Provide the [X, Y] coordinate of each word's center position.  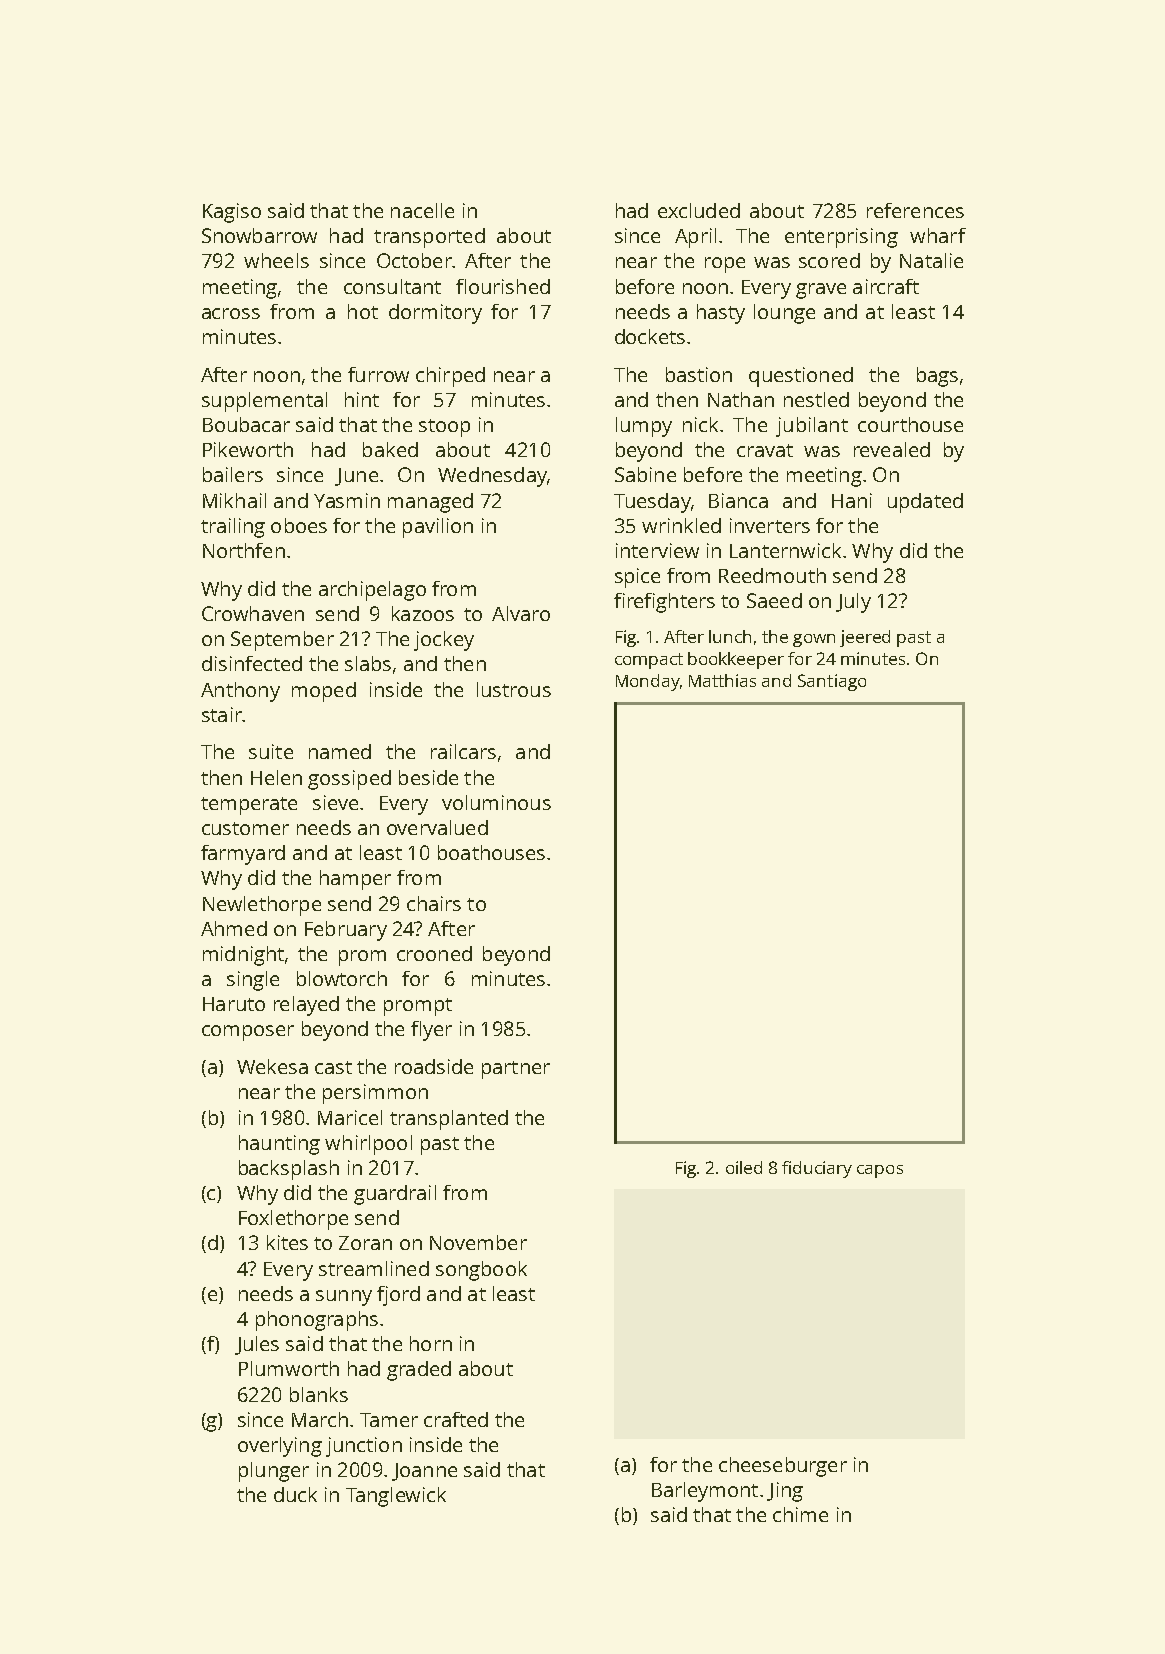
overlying [280, 1447]
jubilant [812, 427]
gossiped [349, 780]
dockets [650, 336]
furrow [378, 374]
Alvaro [521, 613]
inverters [770, 525]
